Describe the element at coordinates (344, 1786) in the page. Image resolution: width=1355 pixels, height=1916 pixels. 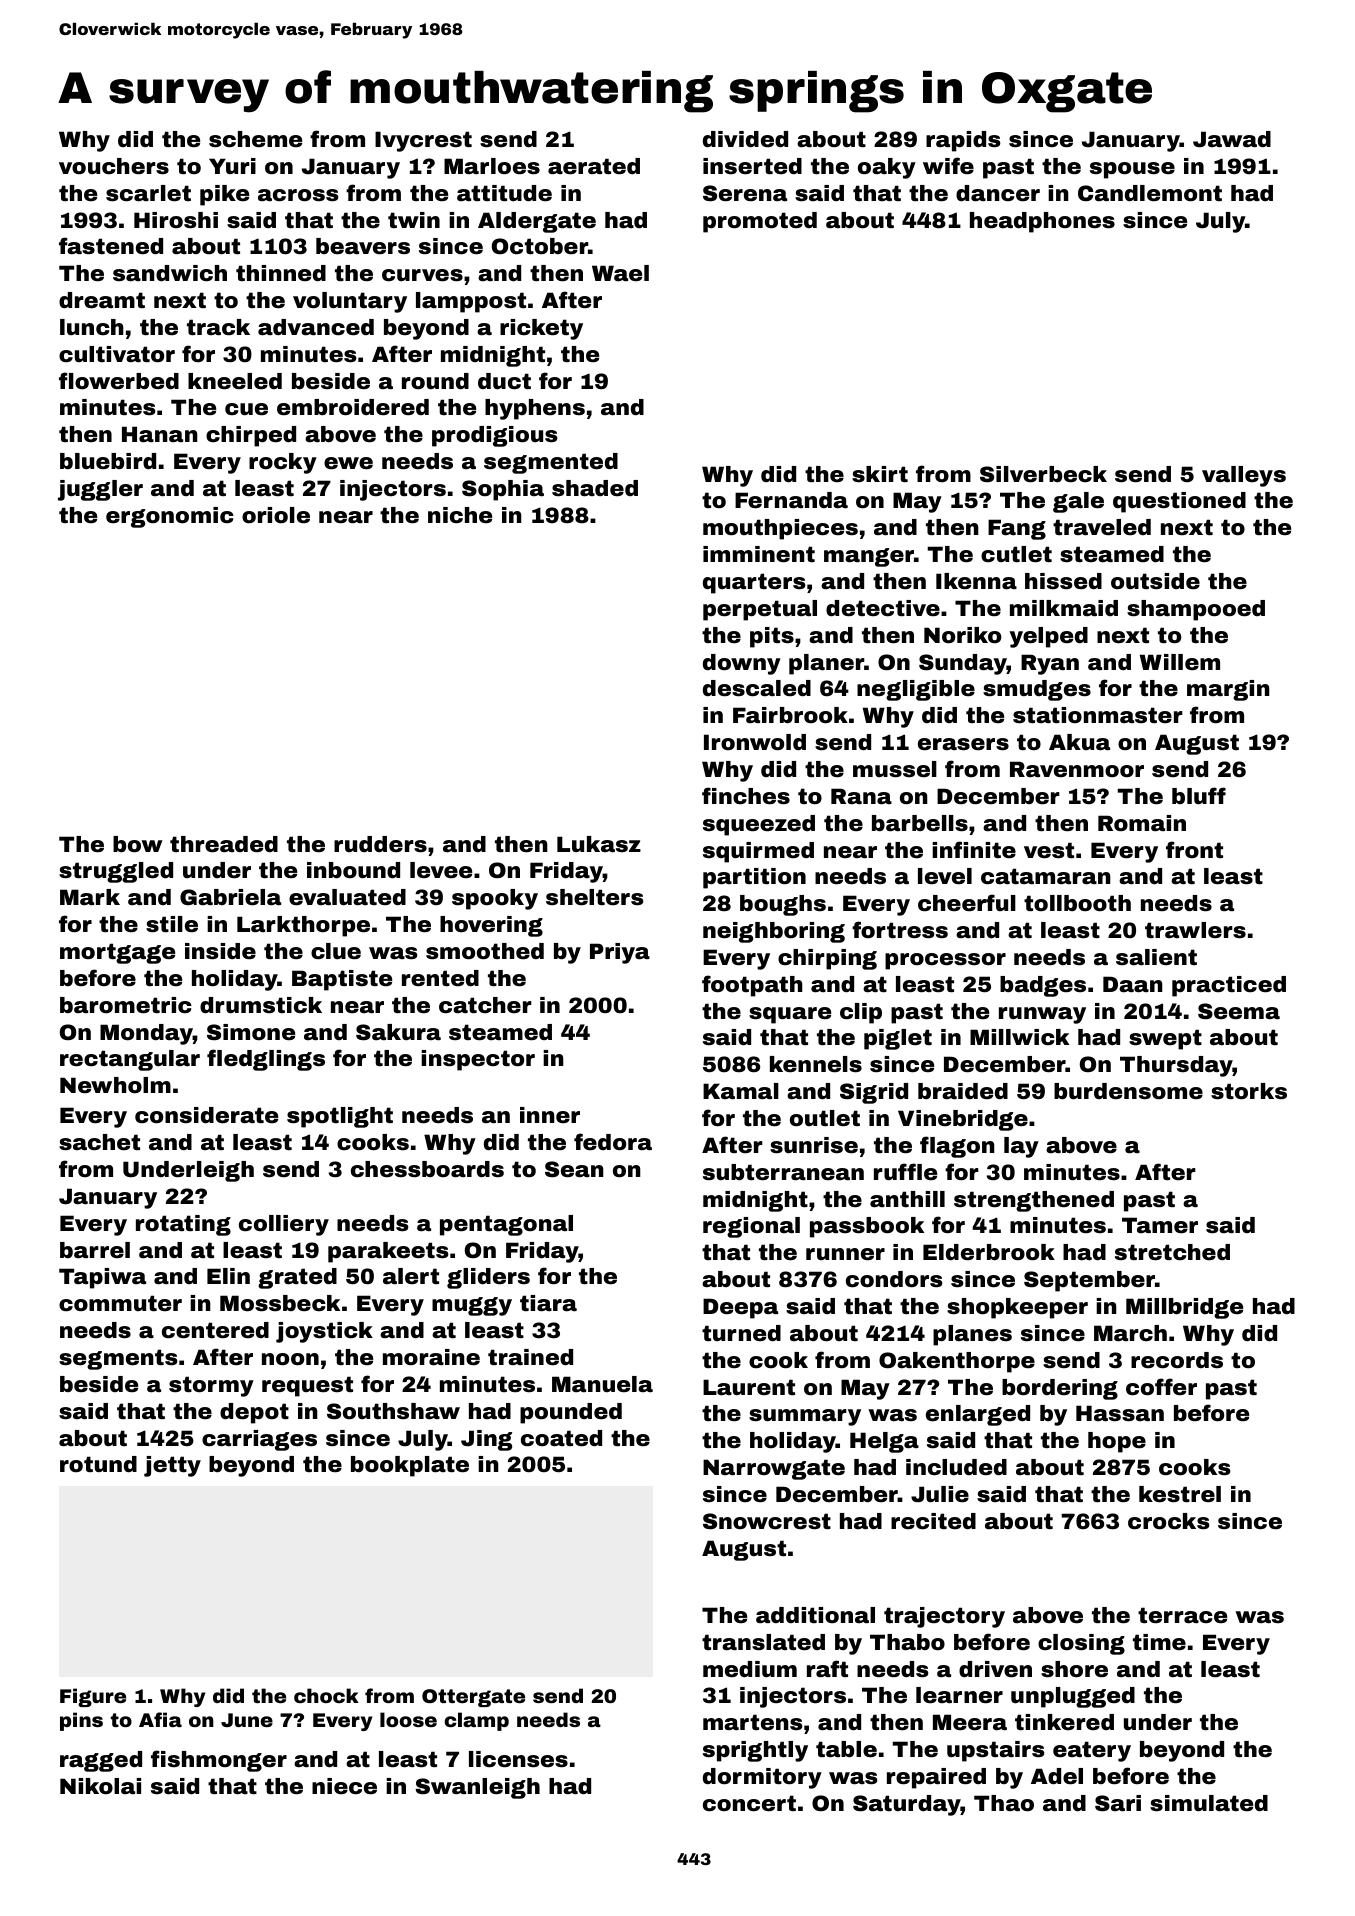
I see `niece` at that location.
